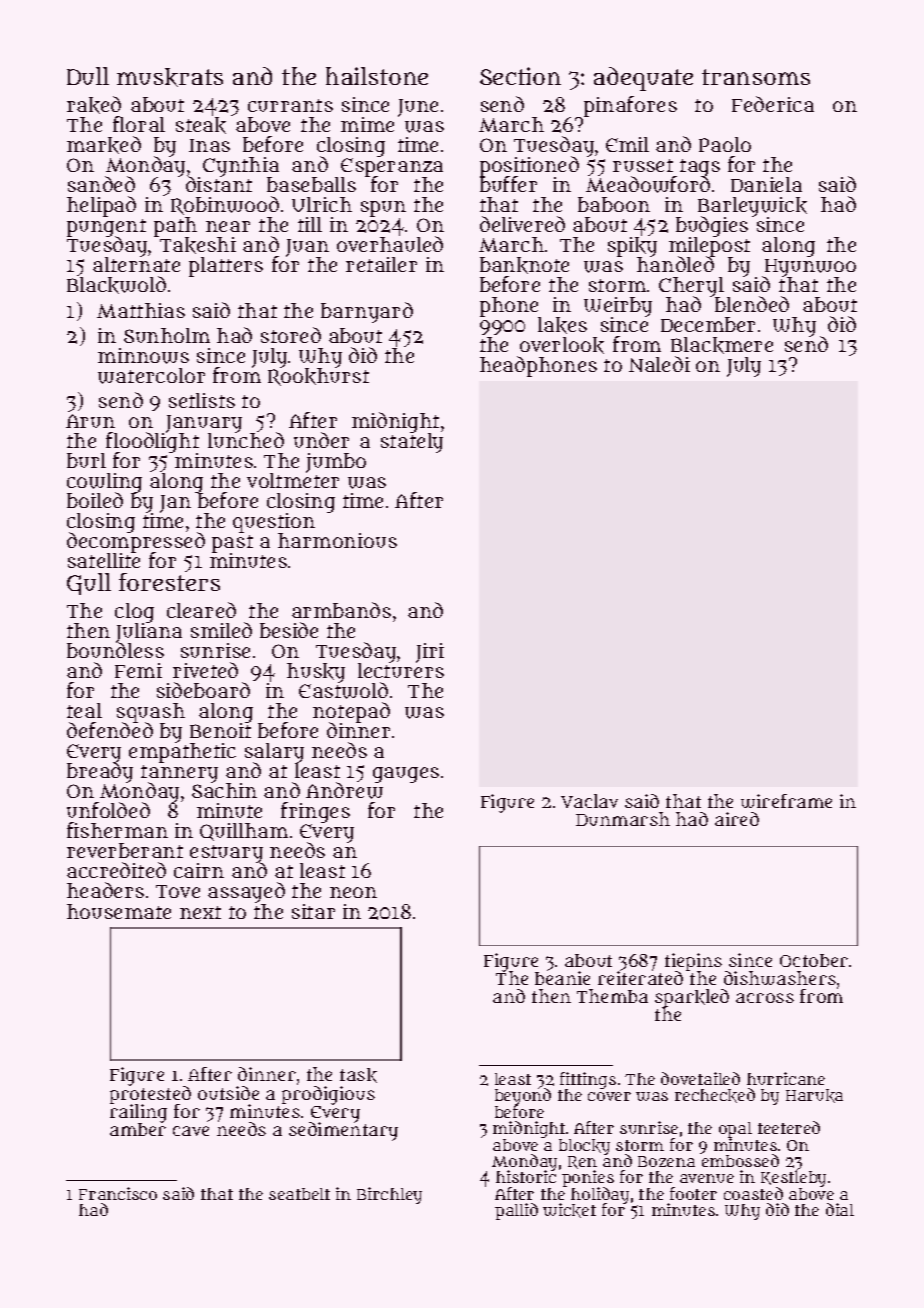 The image size is (924, 1308). I want to click on Francisco, so click(118, 1193).
